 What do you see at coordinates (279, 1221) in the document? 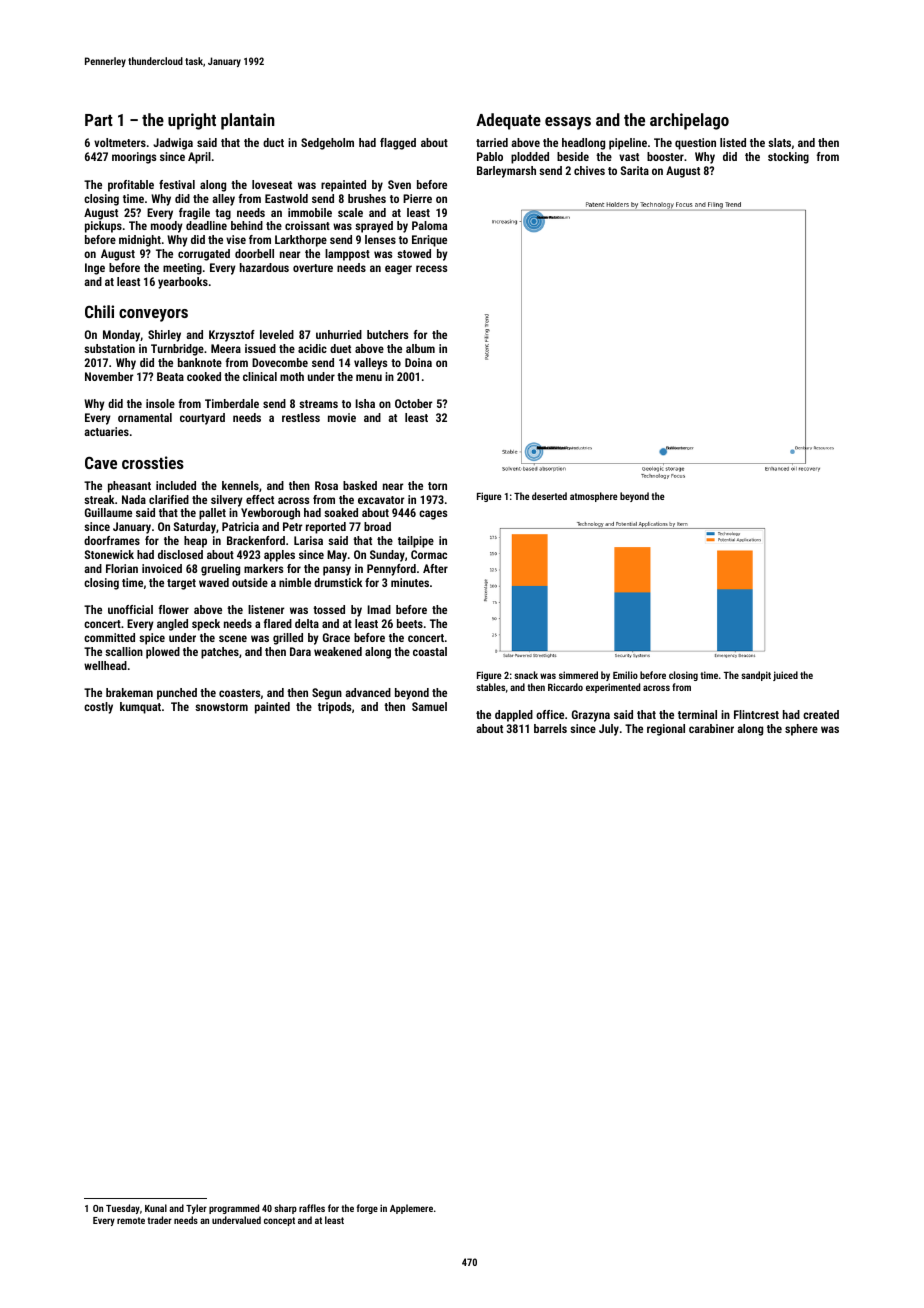
I see `concept` at bounding box center [279, 1221].
